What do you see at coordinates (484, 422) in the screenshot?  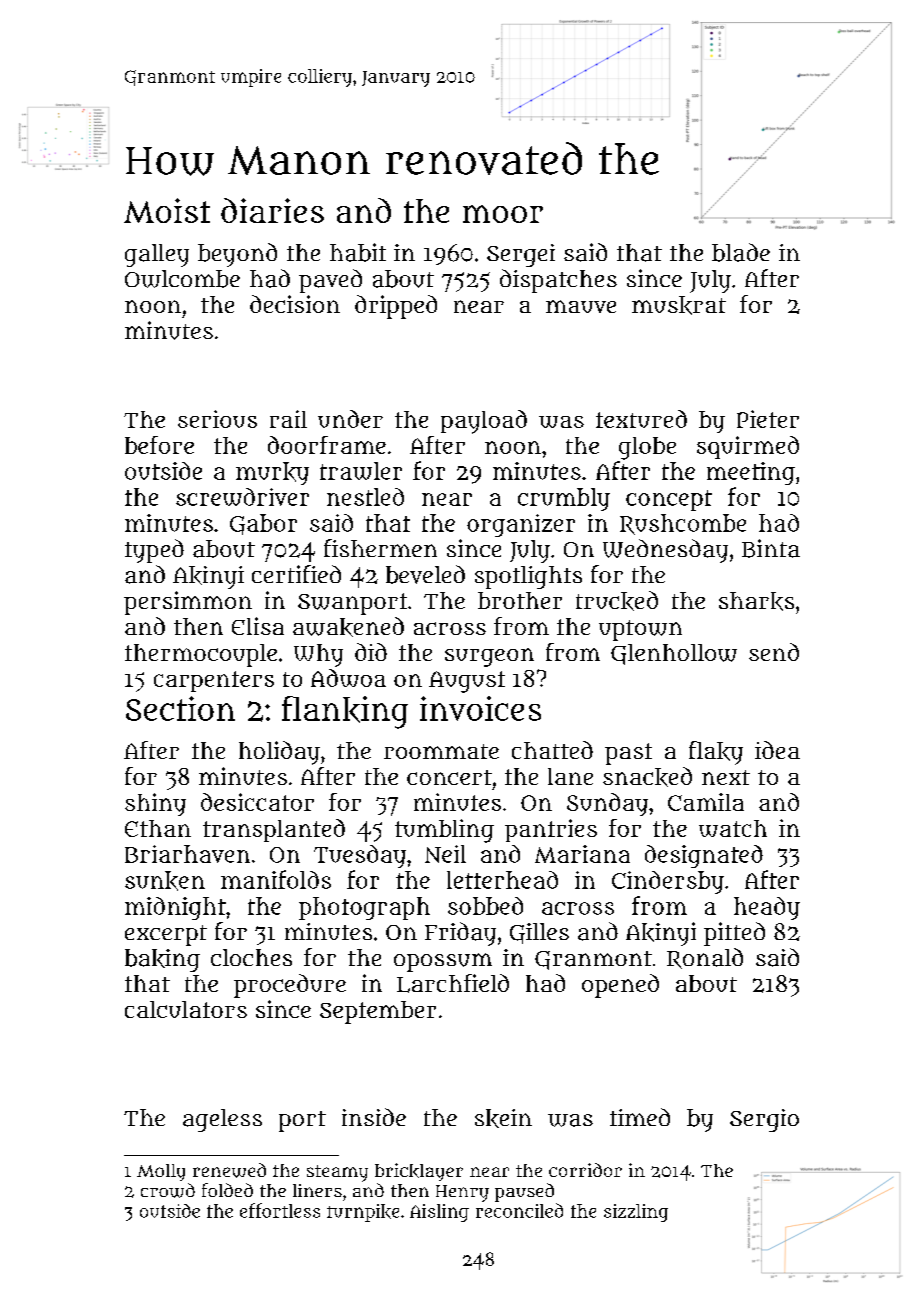 I see `payload` at bounding box center [484, 422].
